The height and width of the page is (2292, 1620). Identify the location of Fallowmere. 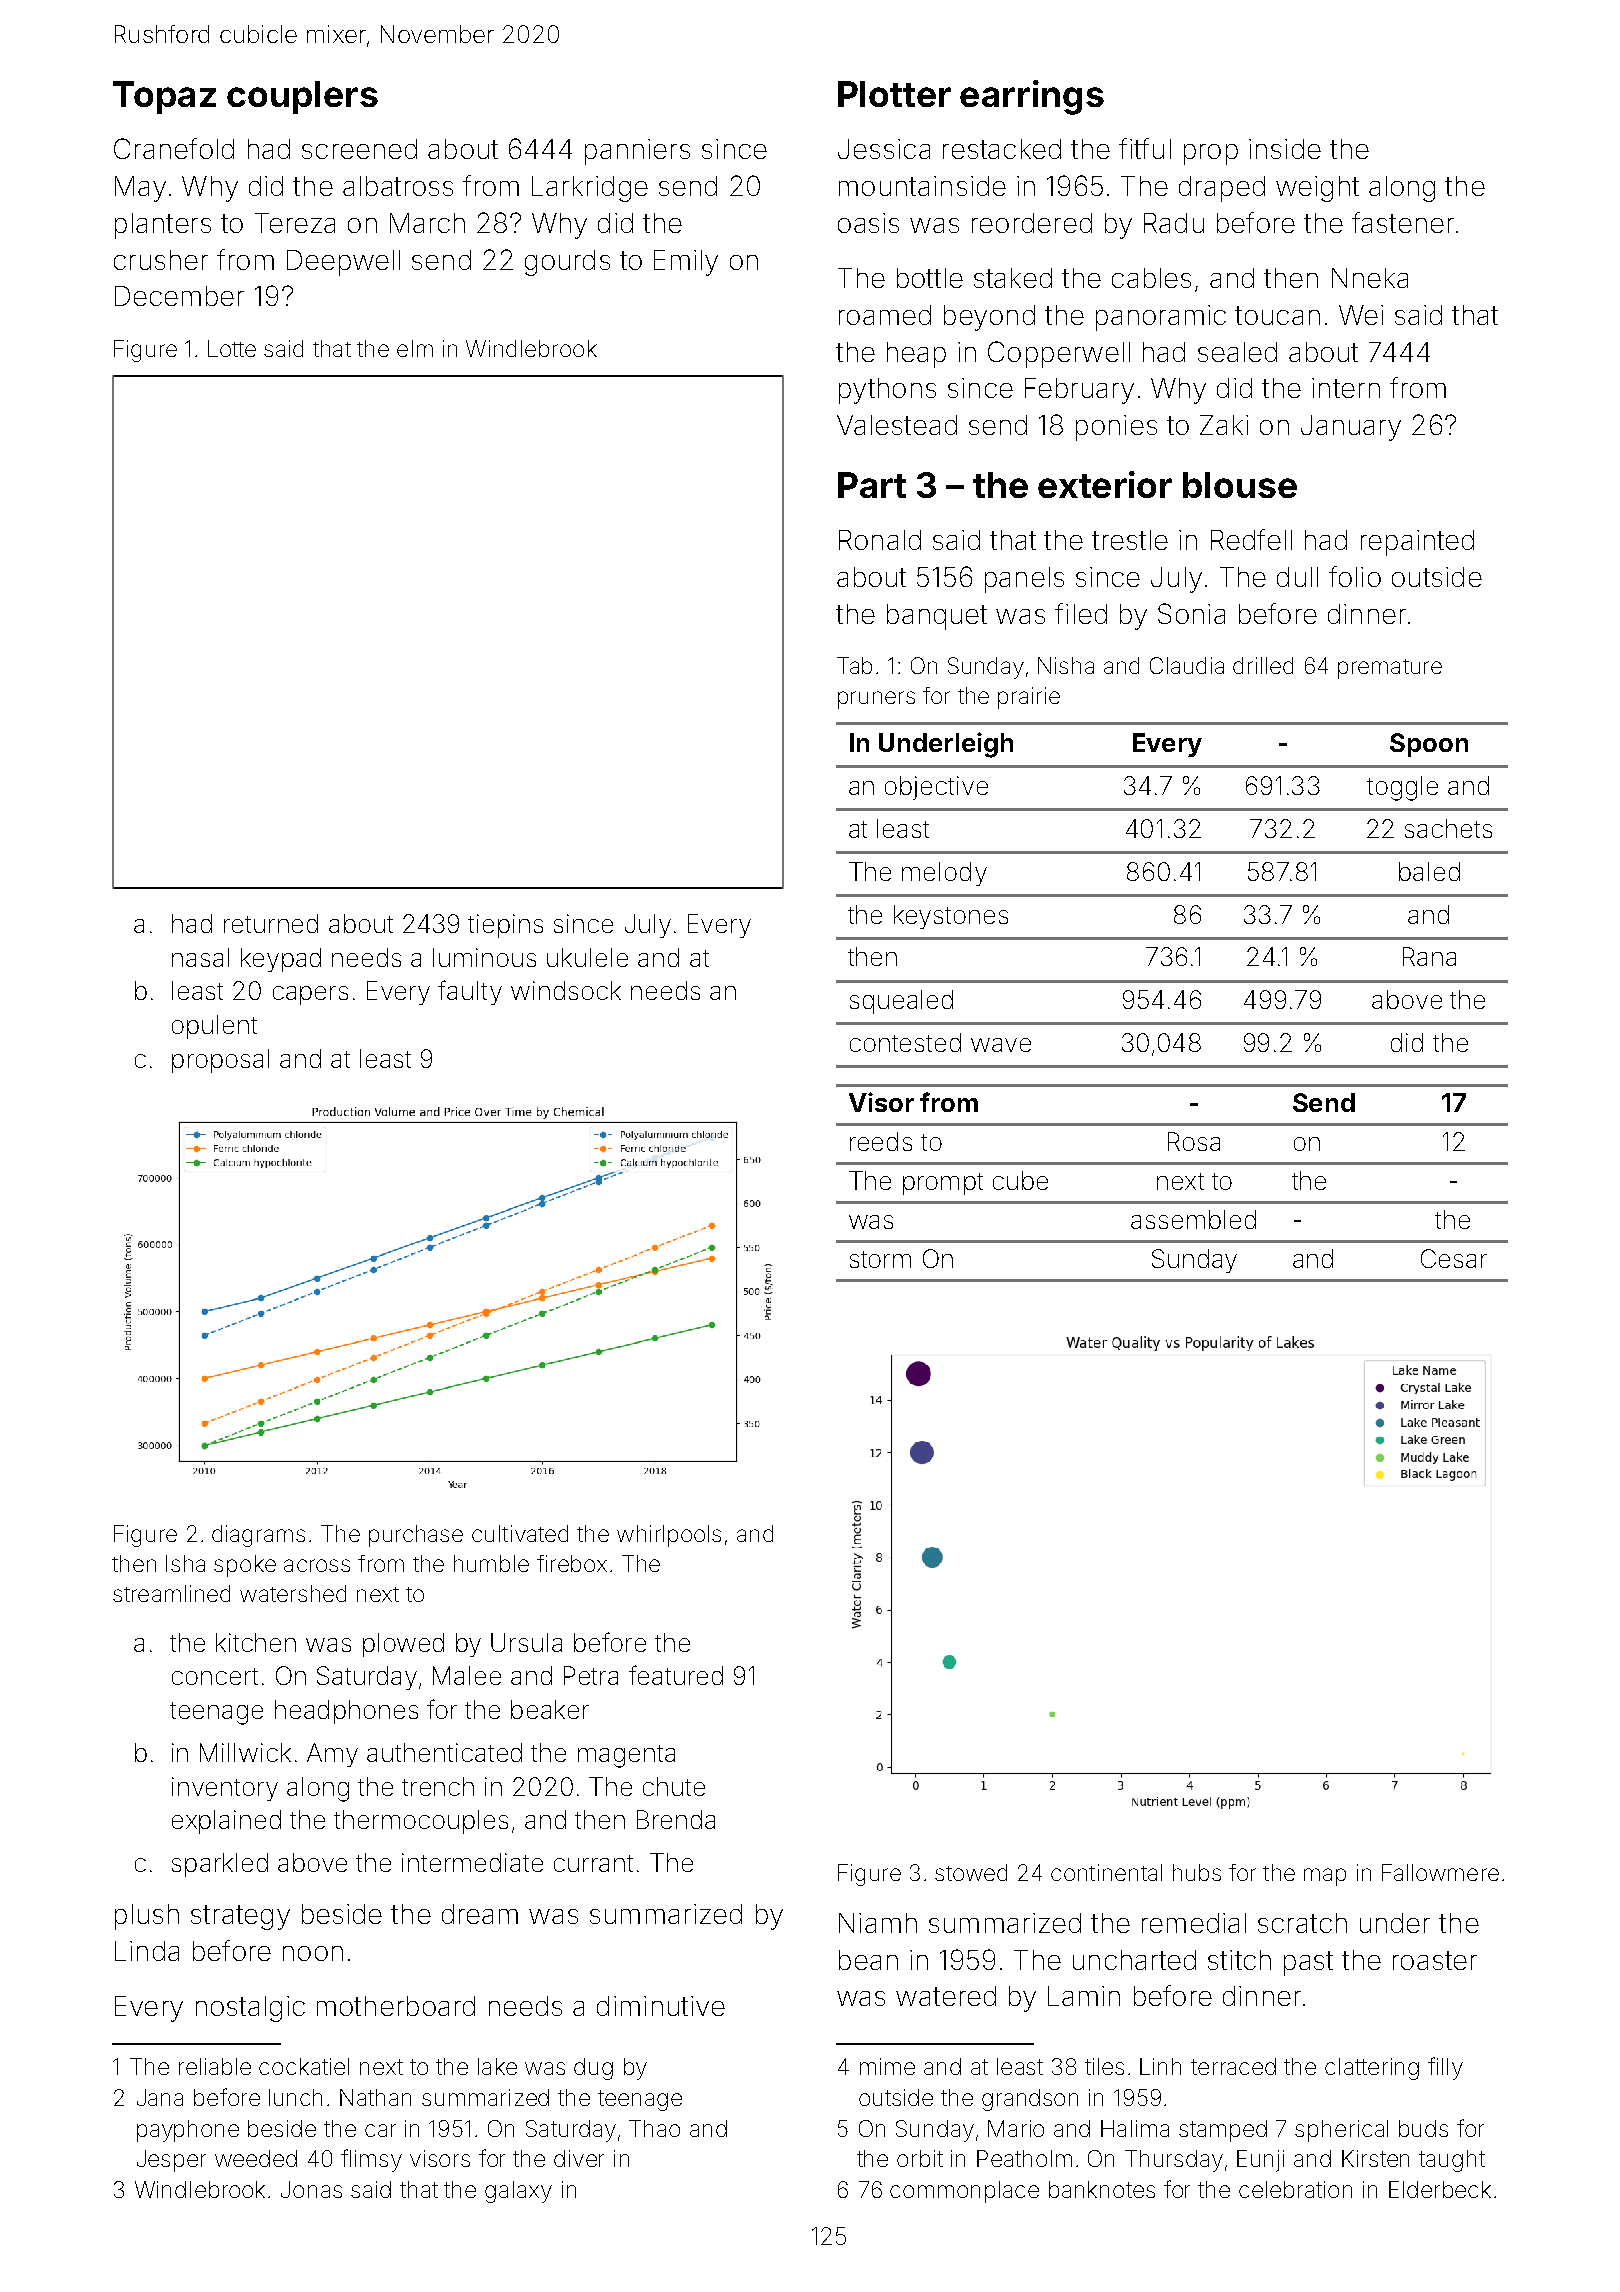
(1440, 1872).
